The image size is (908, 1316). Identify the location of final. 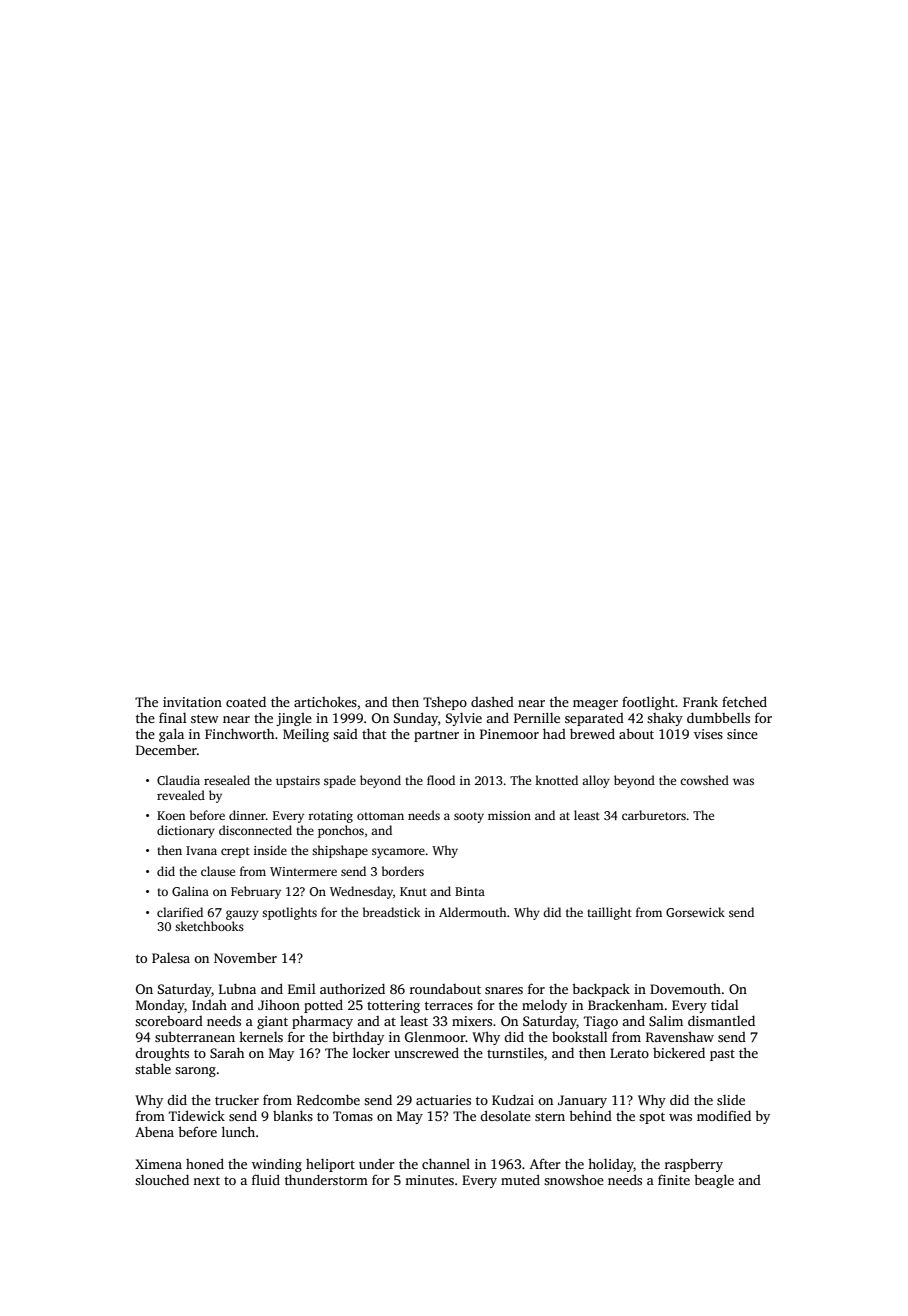
(173, 717).
